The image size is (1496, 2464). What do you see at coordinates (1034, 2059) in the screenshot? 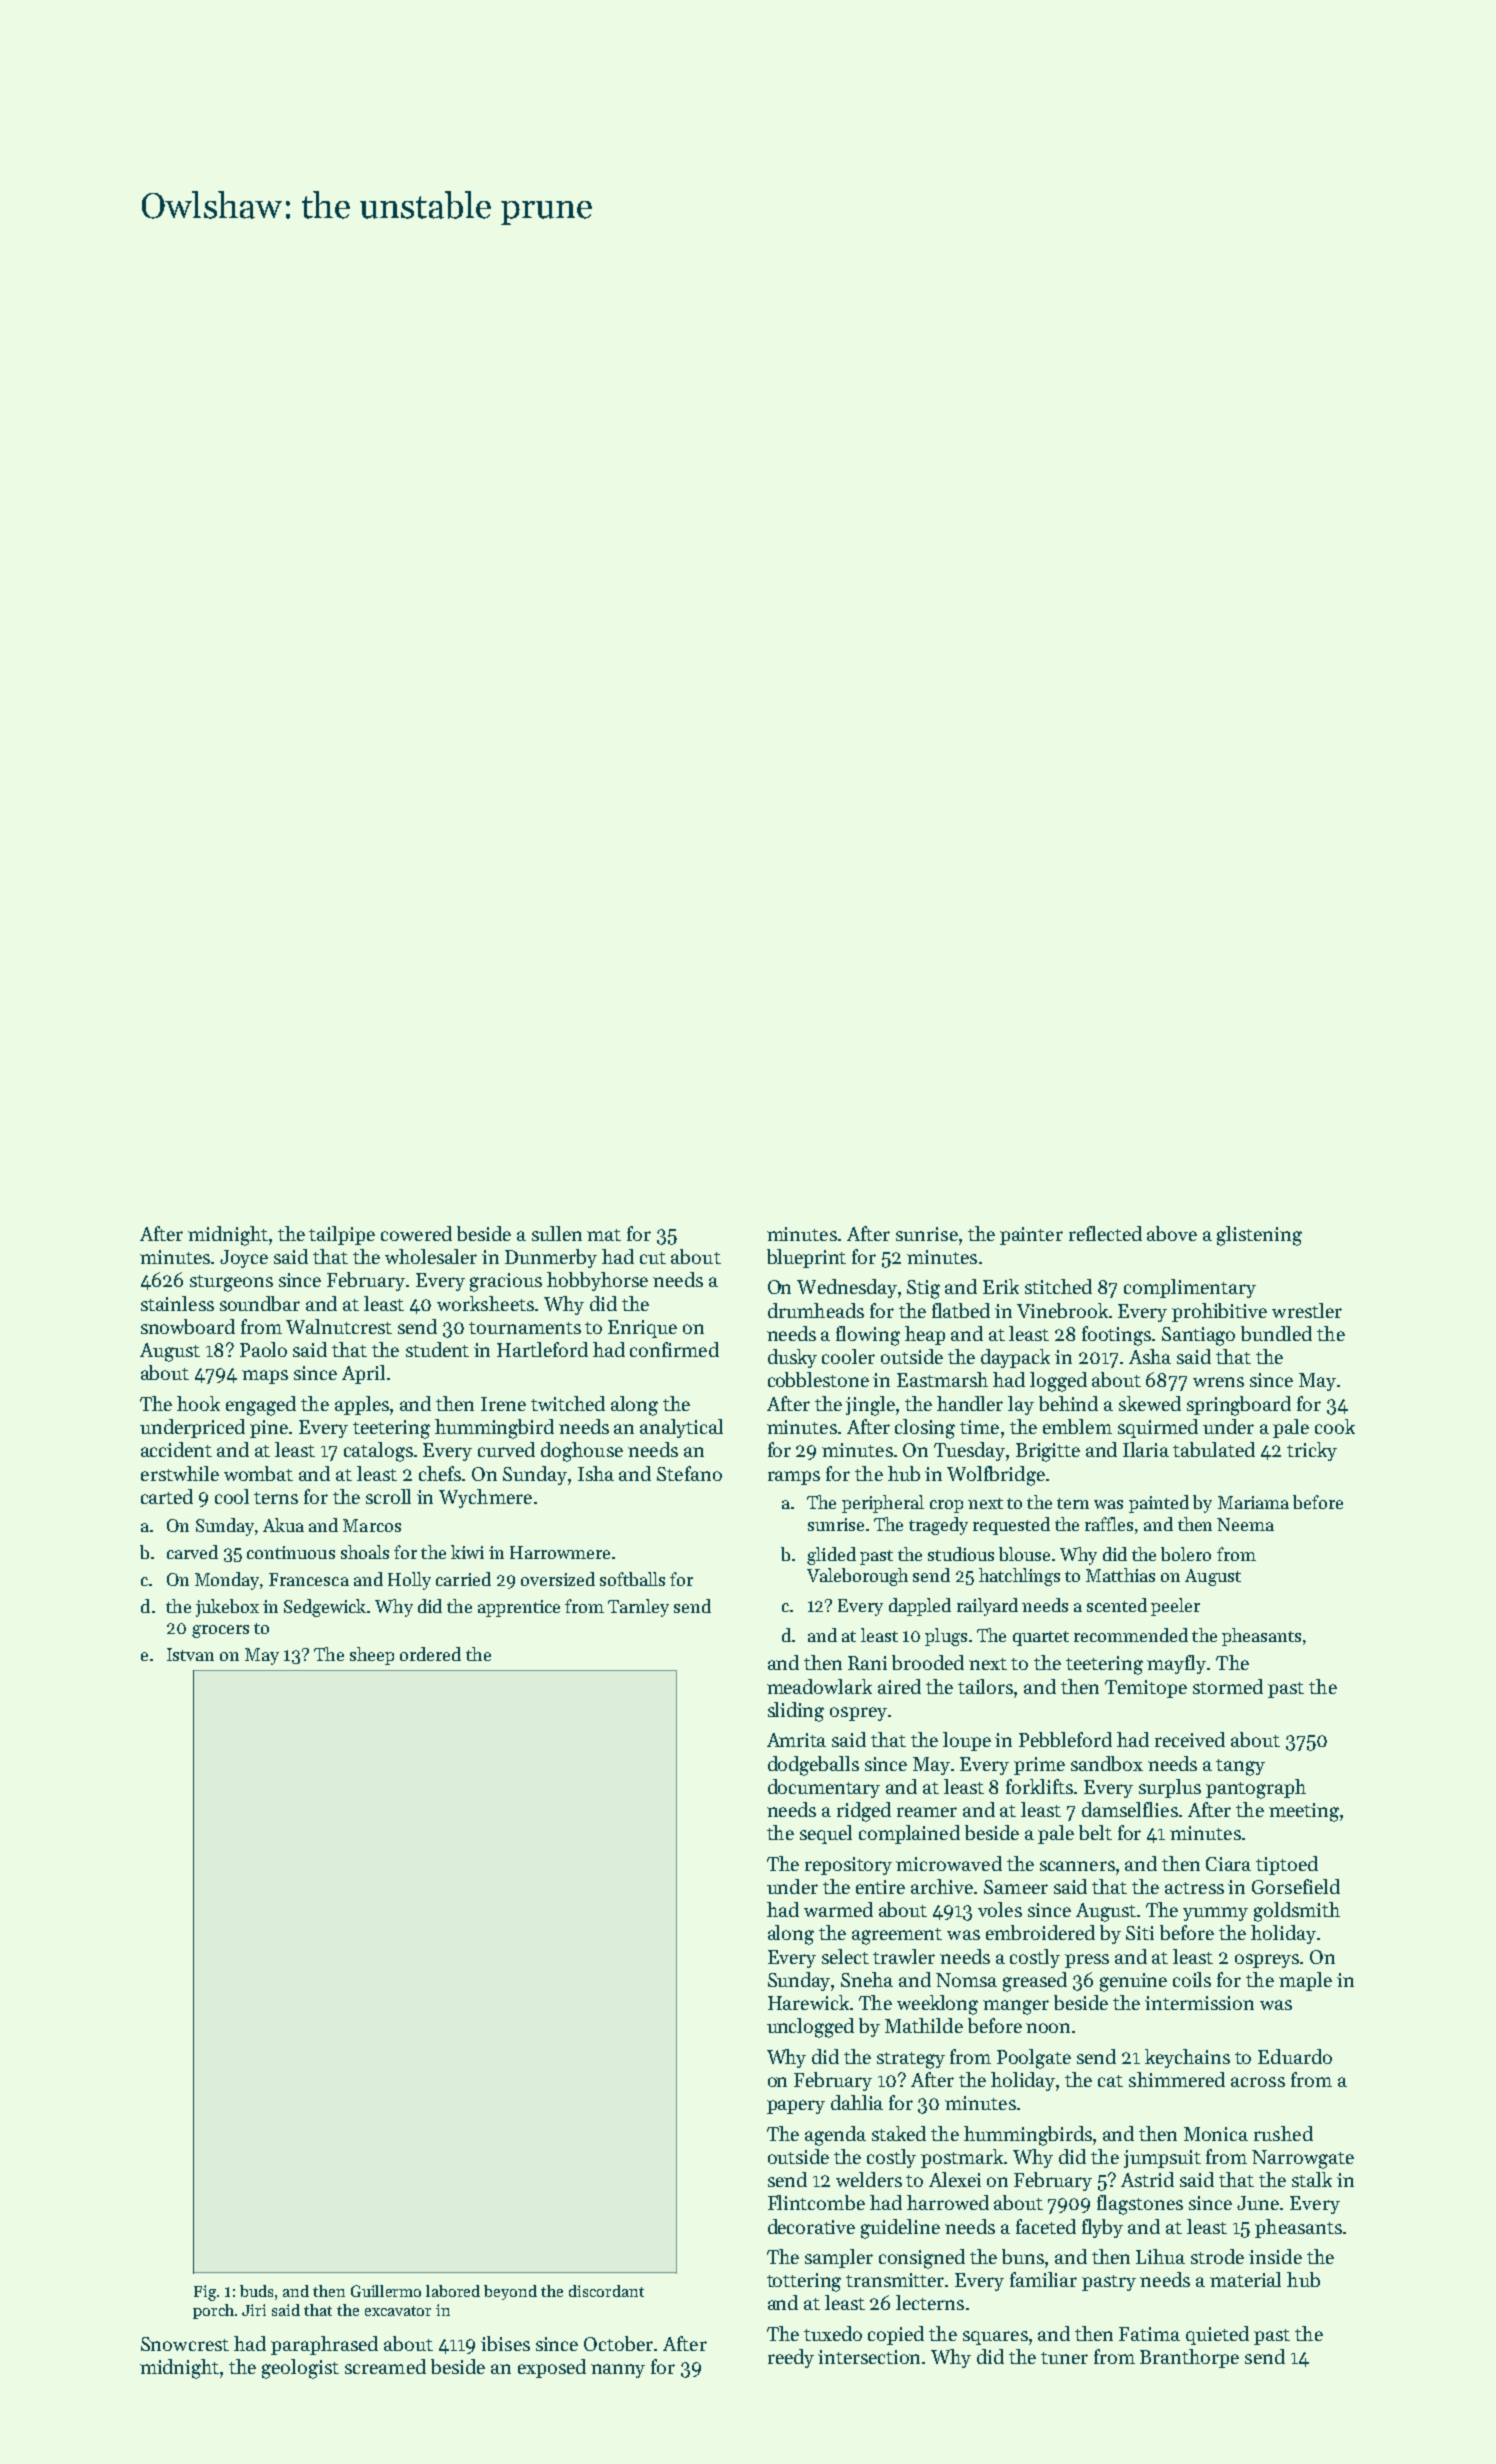
I see `Poolgate` at bounding box center [1034, 2059].
